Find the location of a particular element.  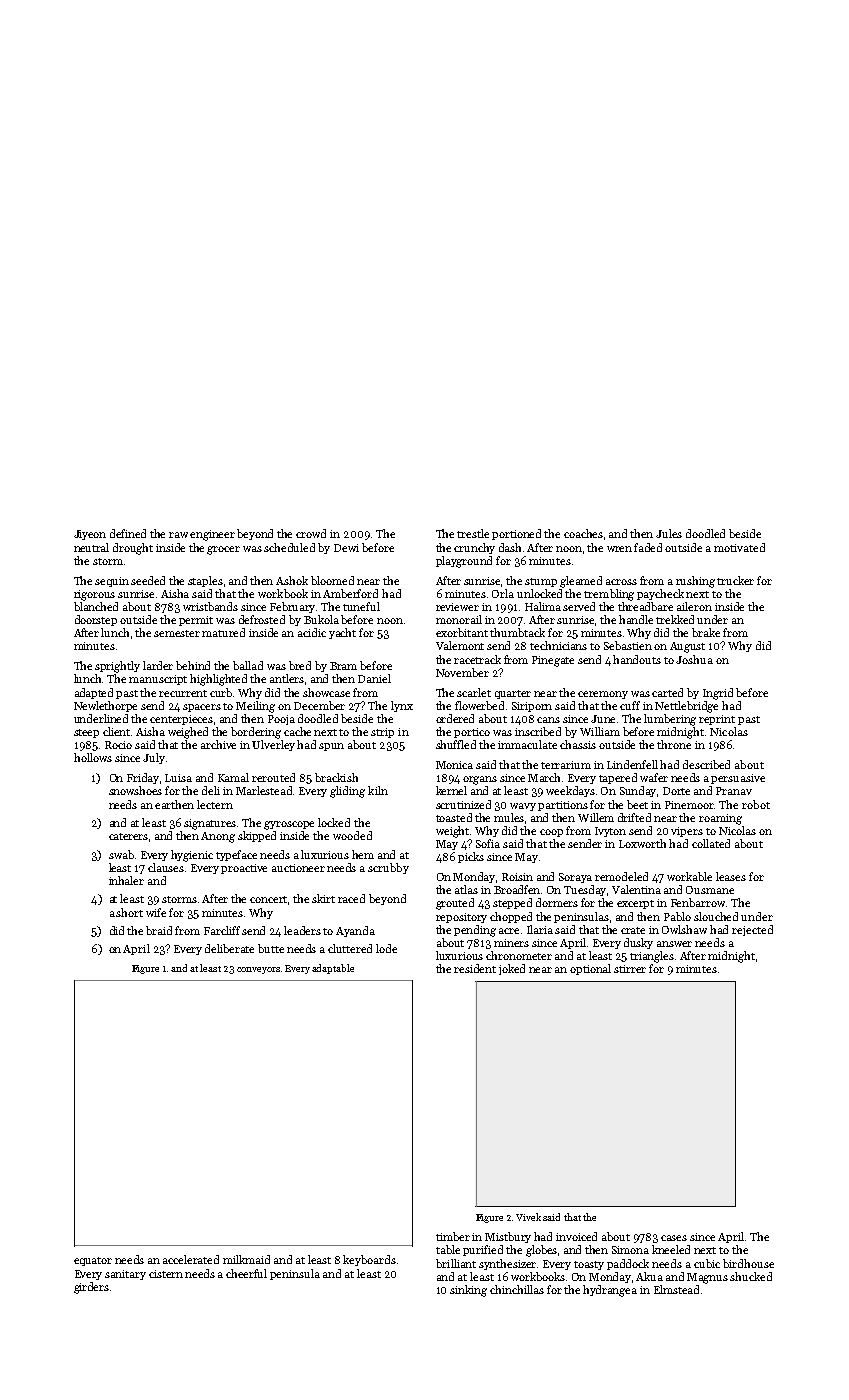

robot is located at coordinates (756, 804).
